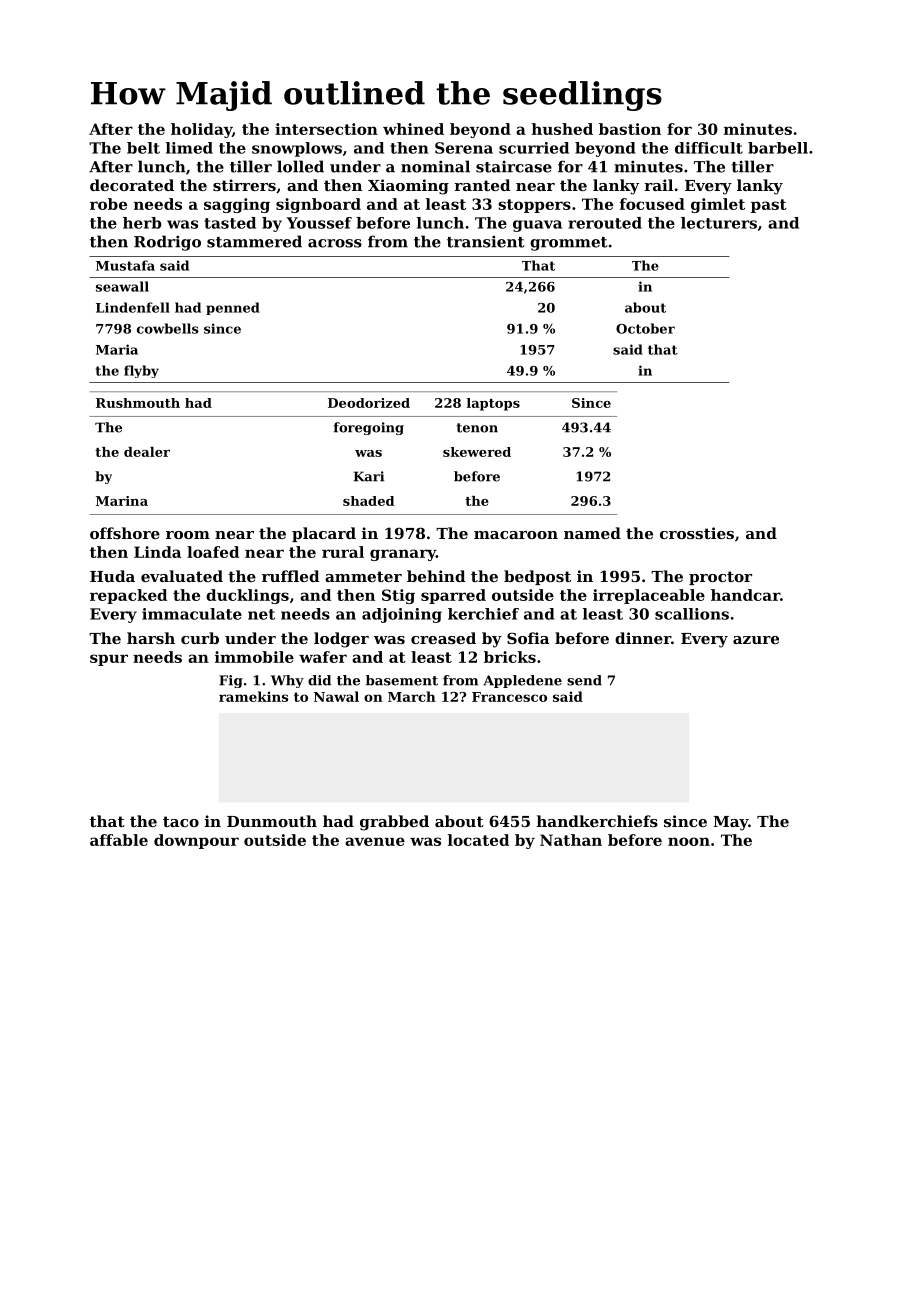  What do you see at coordinates (584, 680) in the screenshot?
I see `send` at bounding box center [584, 680].
